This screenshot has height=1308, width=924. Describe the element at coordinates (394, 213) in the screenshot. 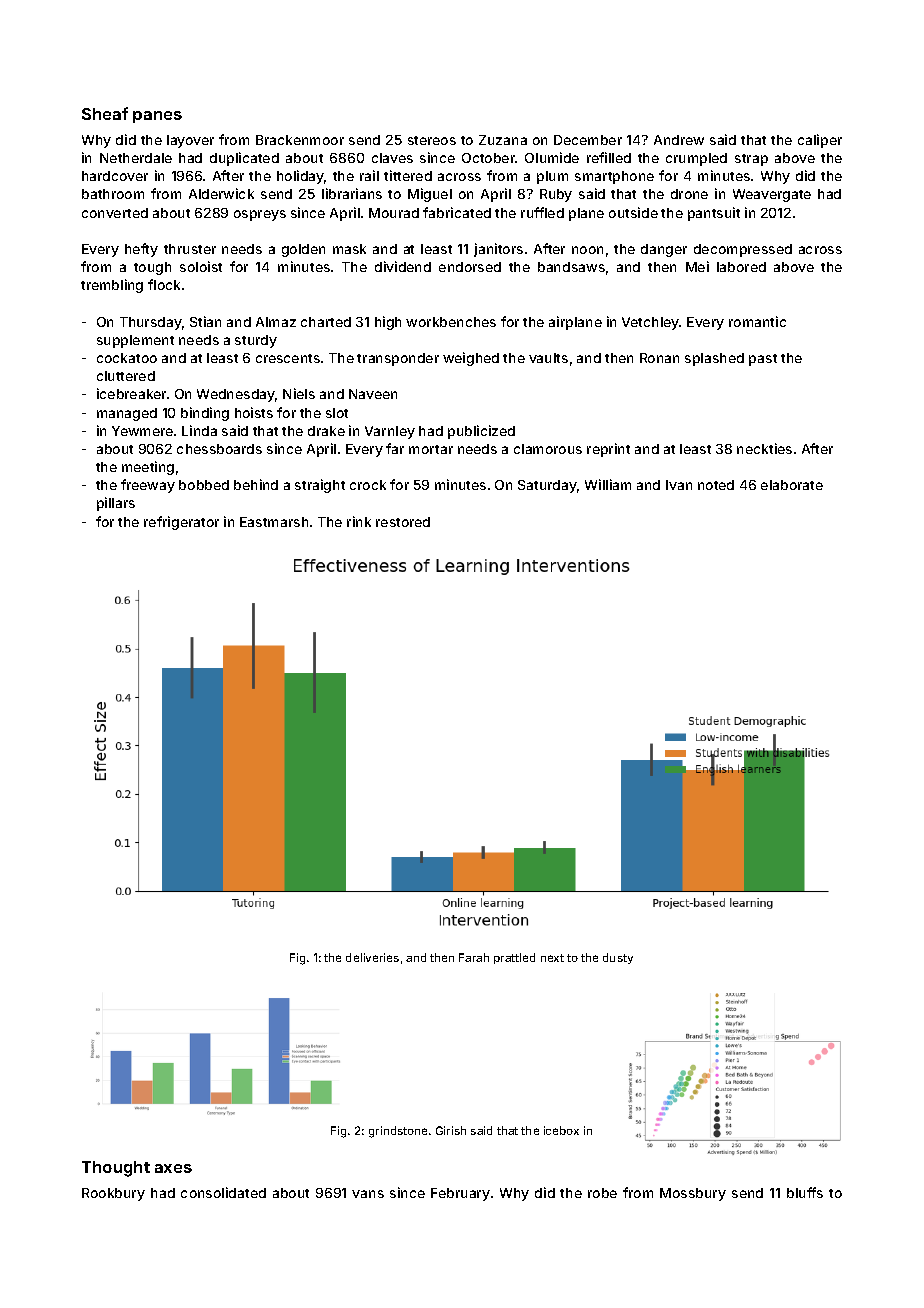

I see `Mourad` at that location.
